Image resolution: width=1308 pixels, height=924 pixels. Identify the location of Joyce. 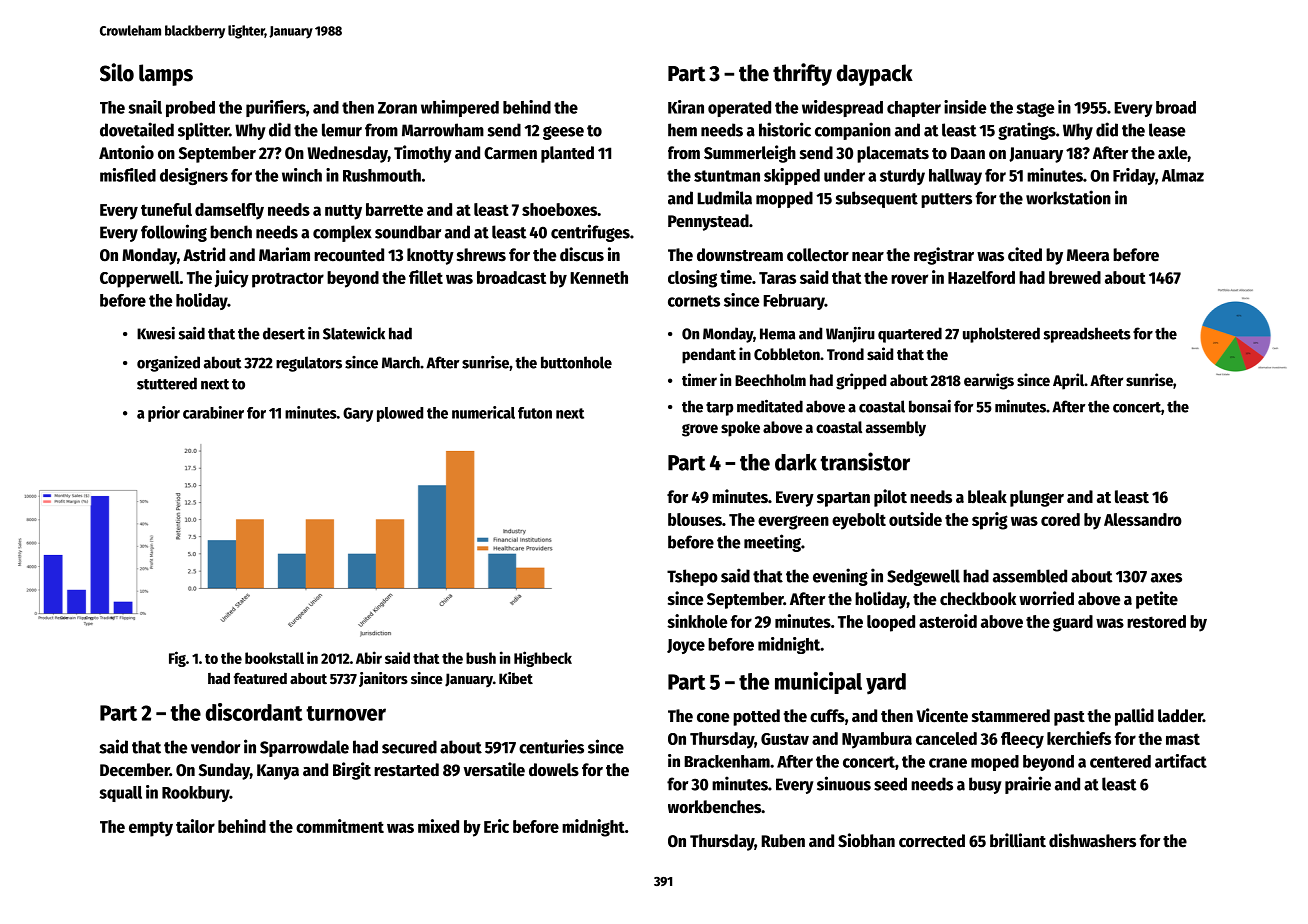
(686, 646).
